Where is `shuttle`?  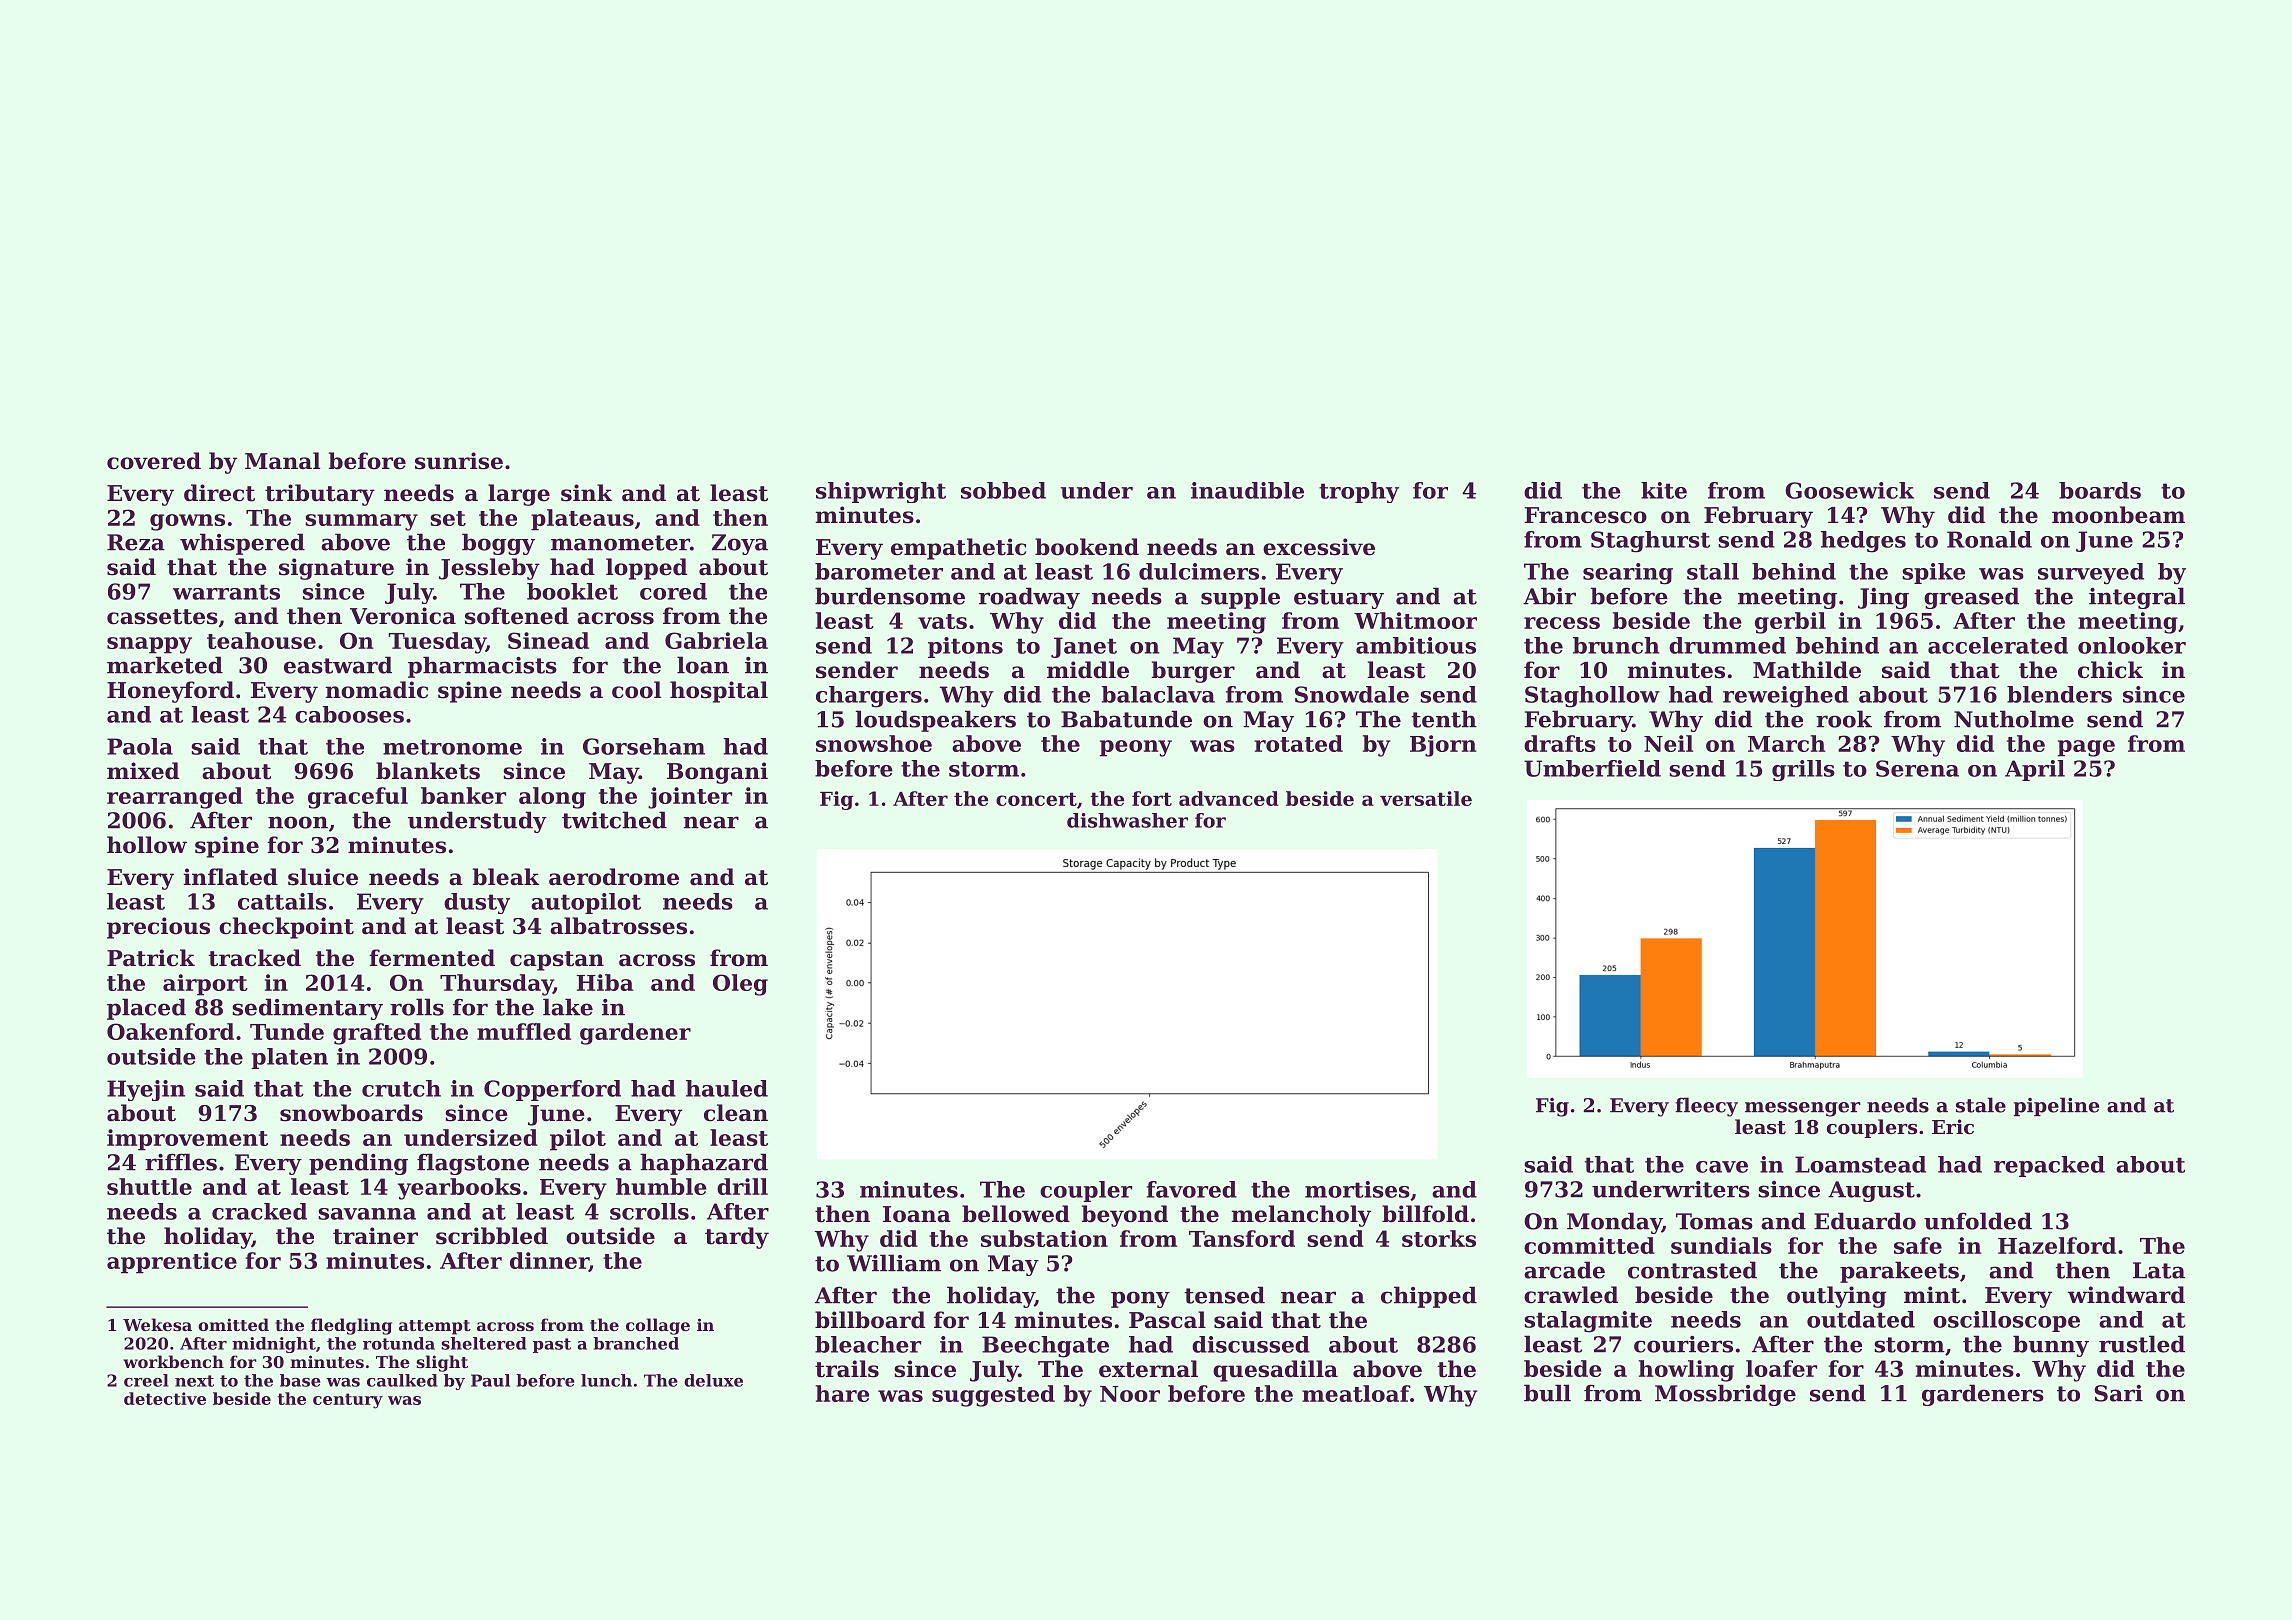
shuttle is located at coordinates (149, 1186).
